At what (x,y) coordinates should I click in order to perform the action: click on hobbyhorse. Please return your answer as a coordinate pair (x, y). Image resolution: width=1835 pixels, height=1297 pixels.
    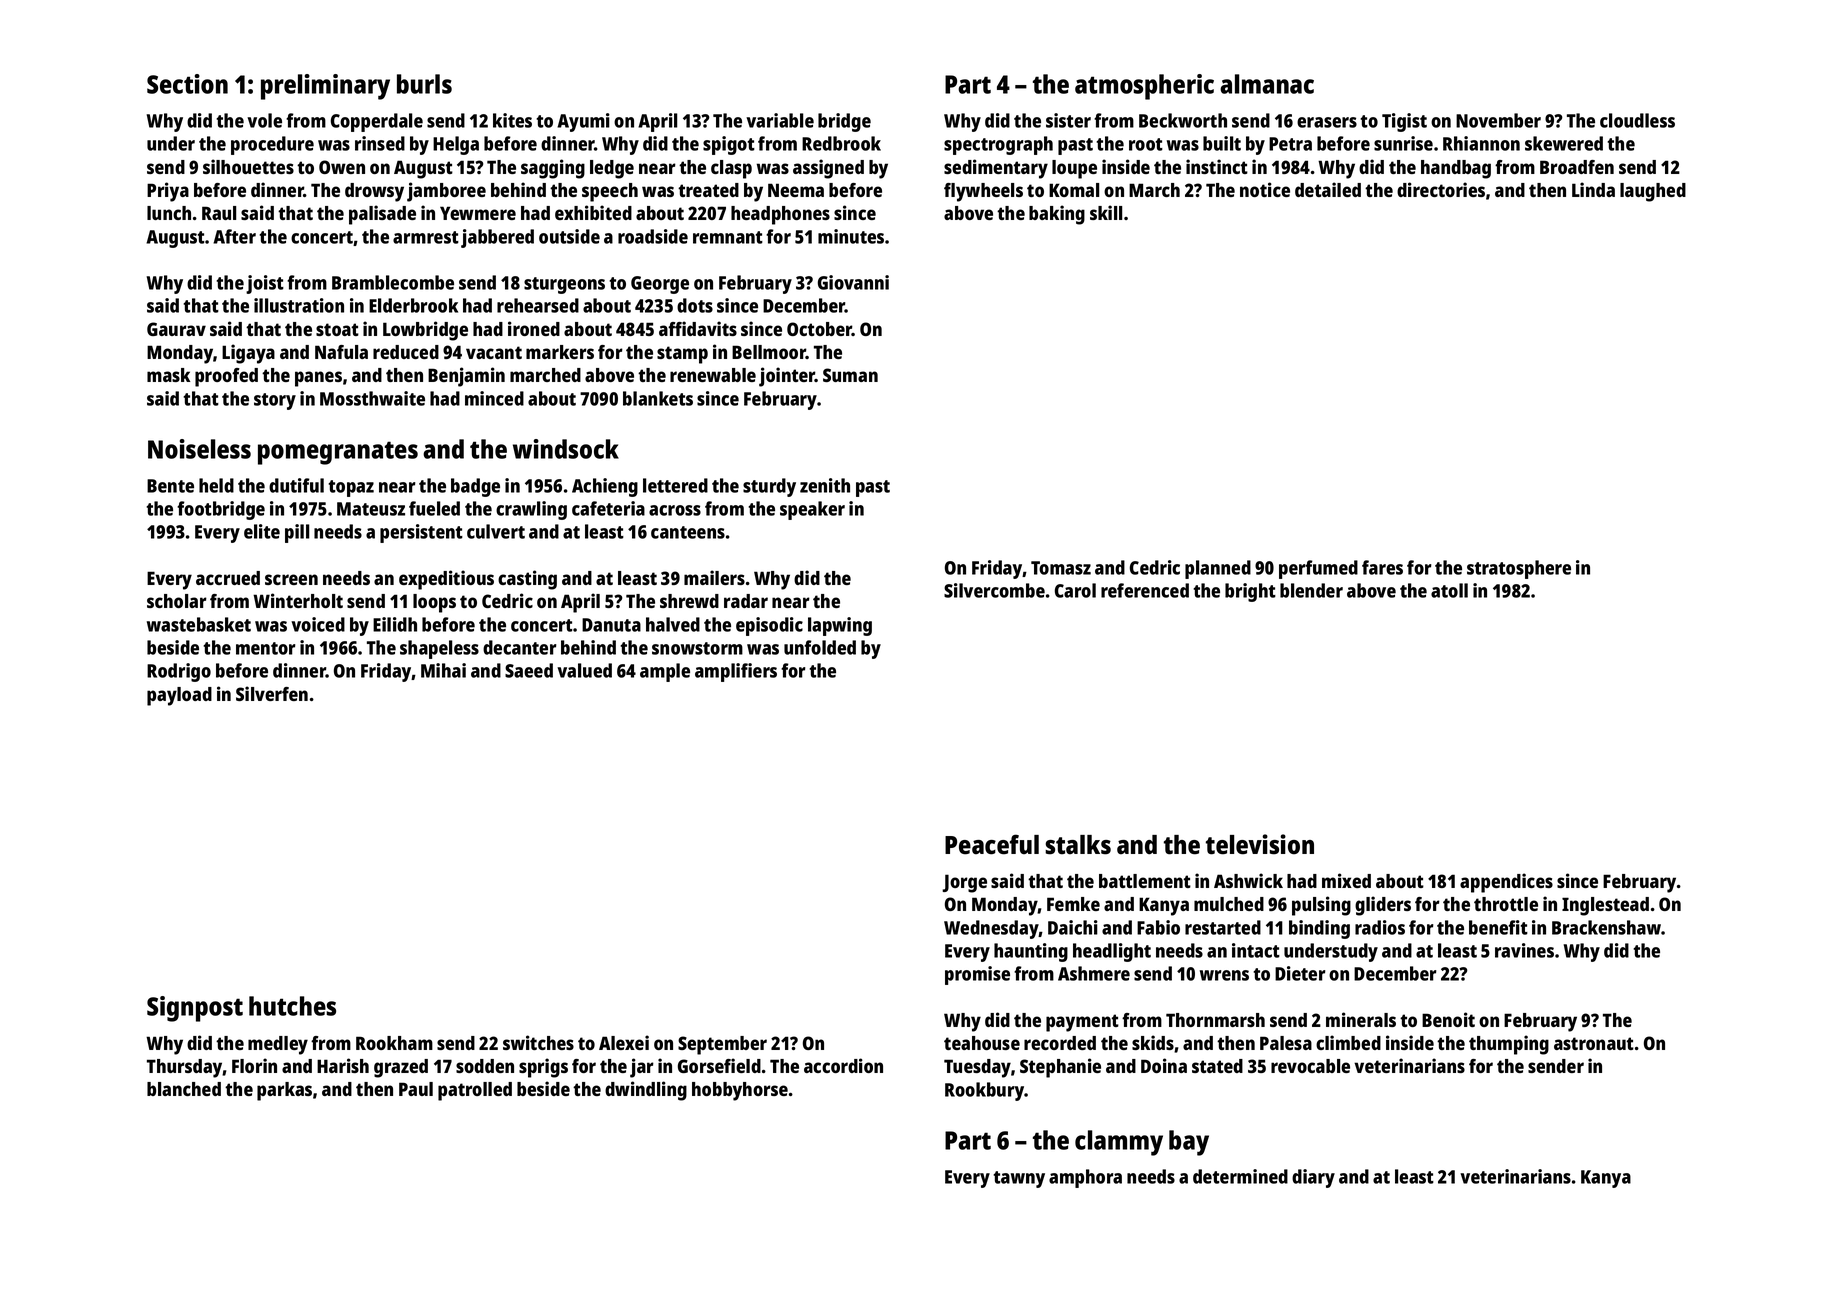
    Looking at the image, I should click on (740, 1091).
